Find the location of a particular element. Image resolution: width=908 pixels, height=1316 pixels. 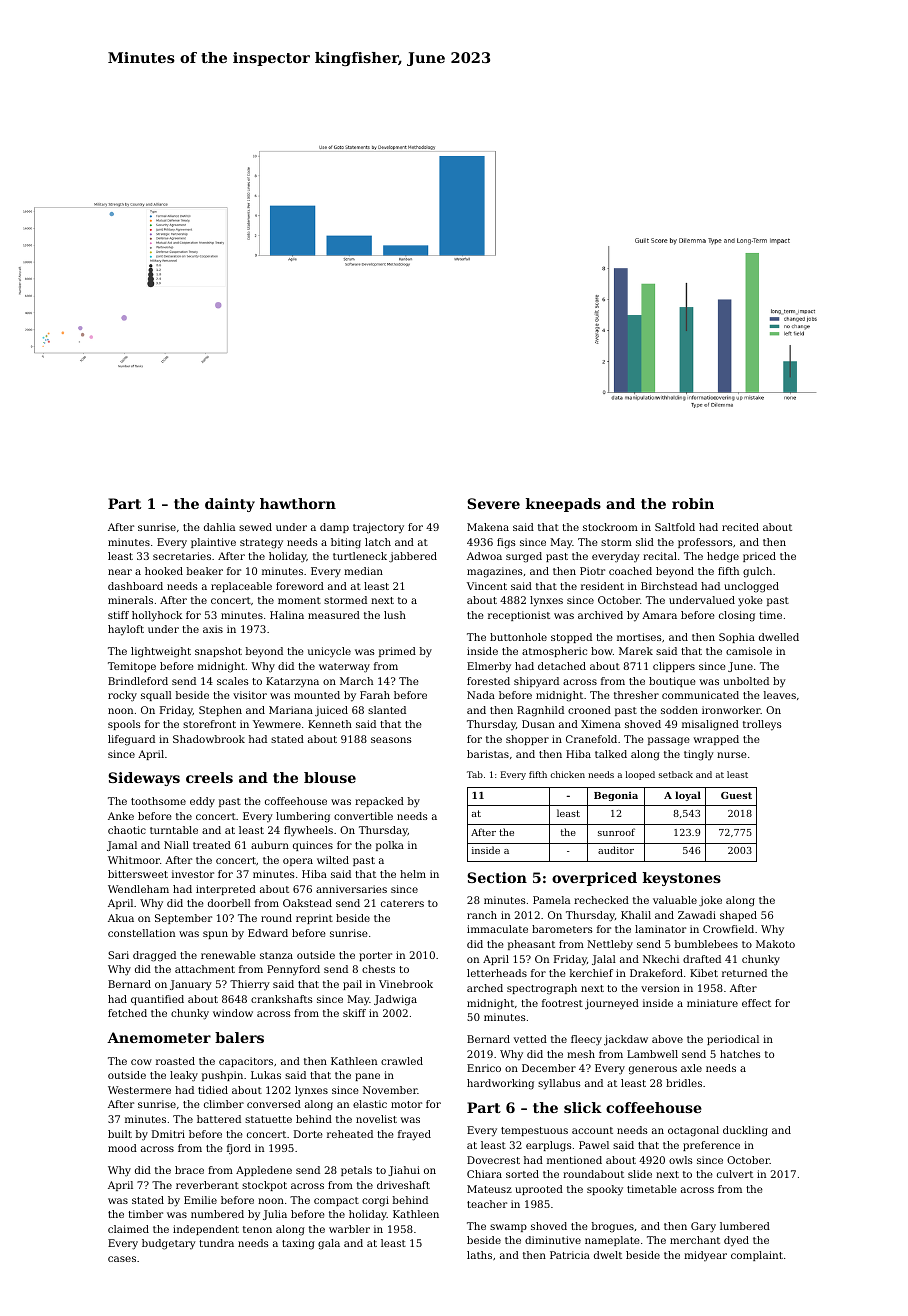

laths is located at coordinates (479, 1255).
